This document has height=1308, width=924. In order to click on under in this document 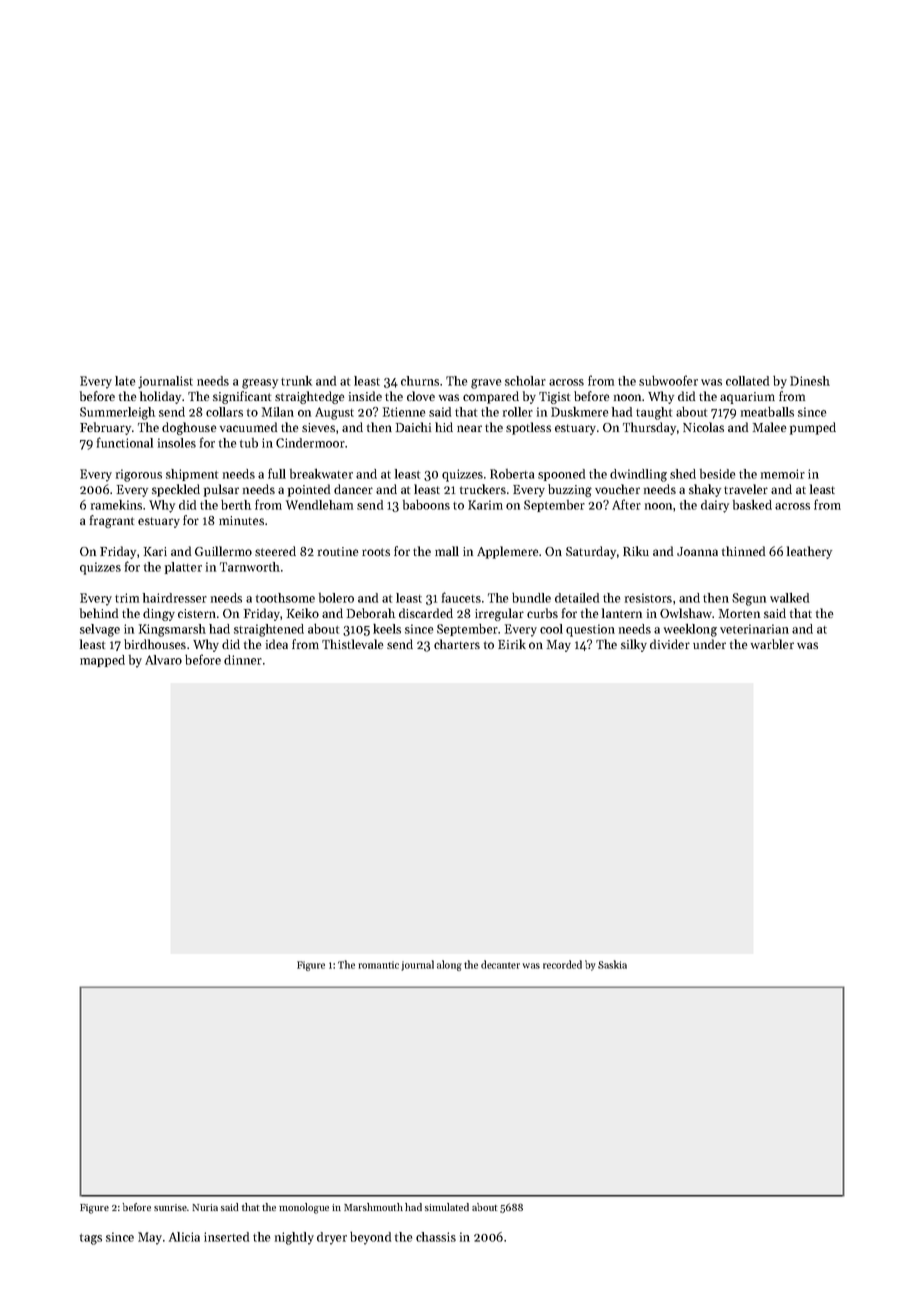, I will do `click(709, 644)`.
